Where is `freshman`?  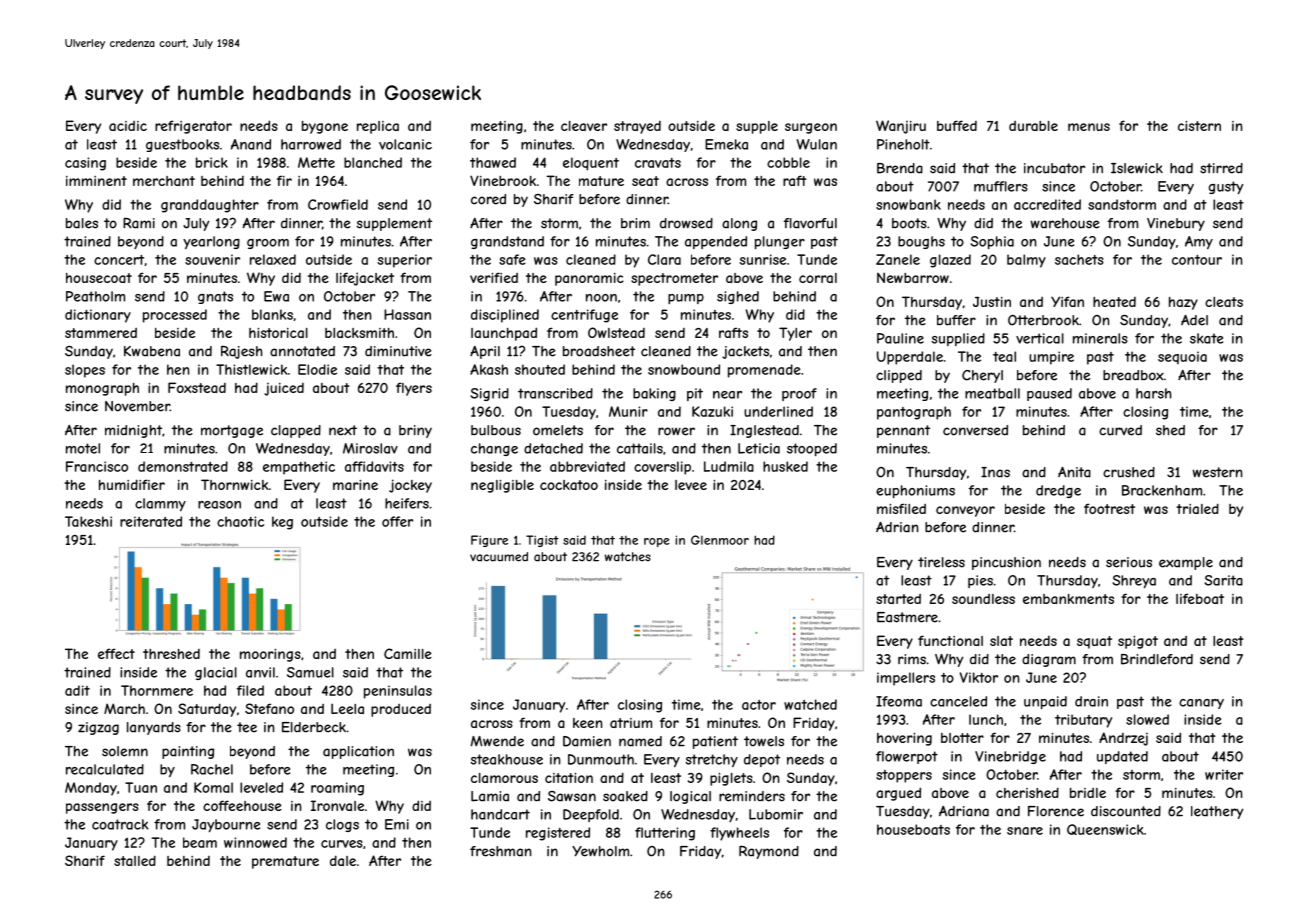 freshman is located at coordinates (500, 851).
